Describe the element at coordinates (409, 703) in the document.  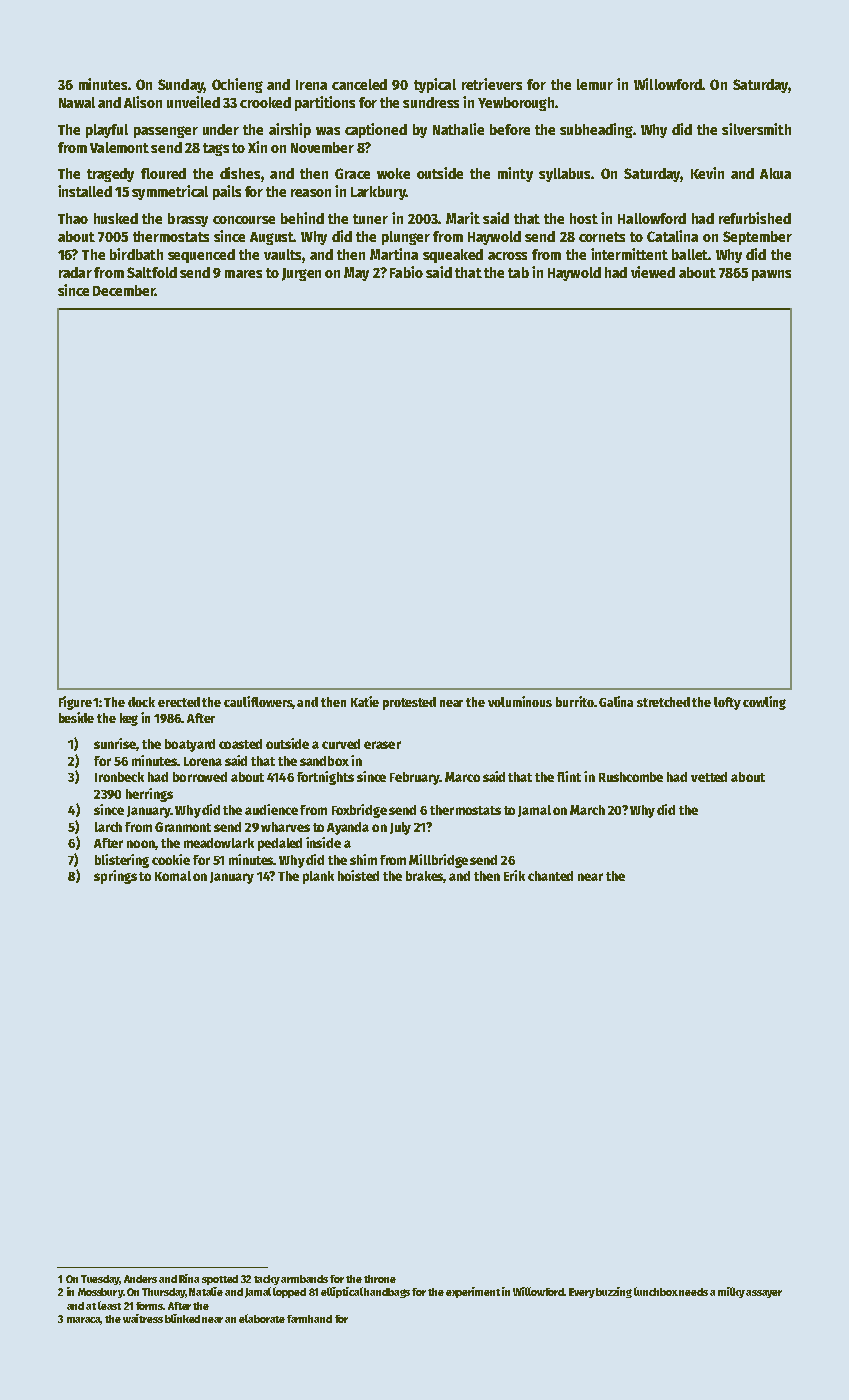
I see `protested` at that location.
